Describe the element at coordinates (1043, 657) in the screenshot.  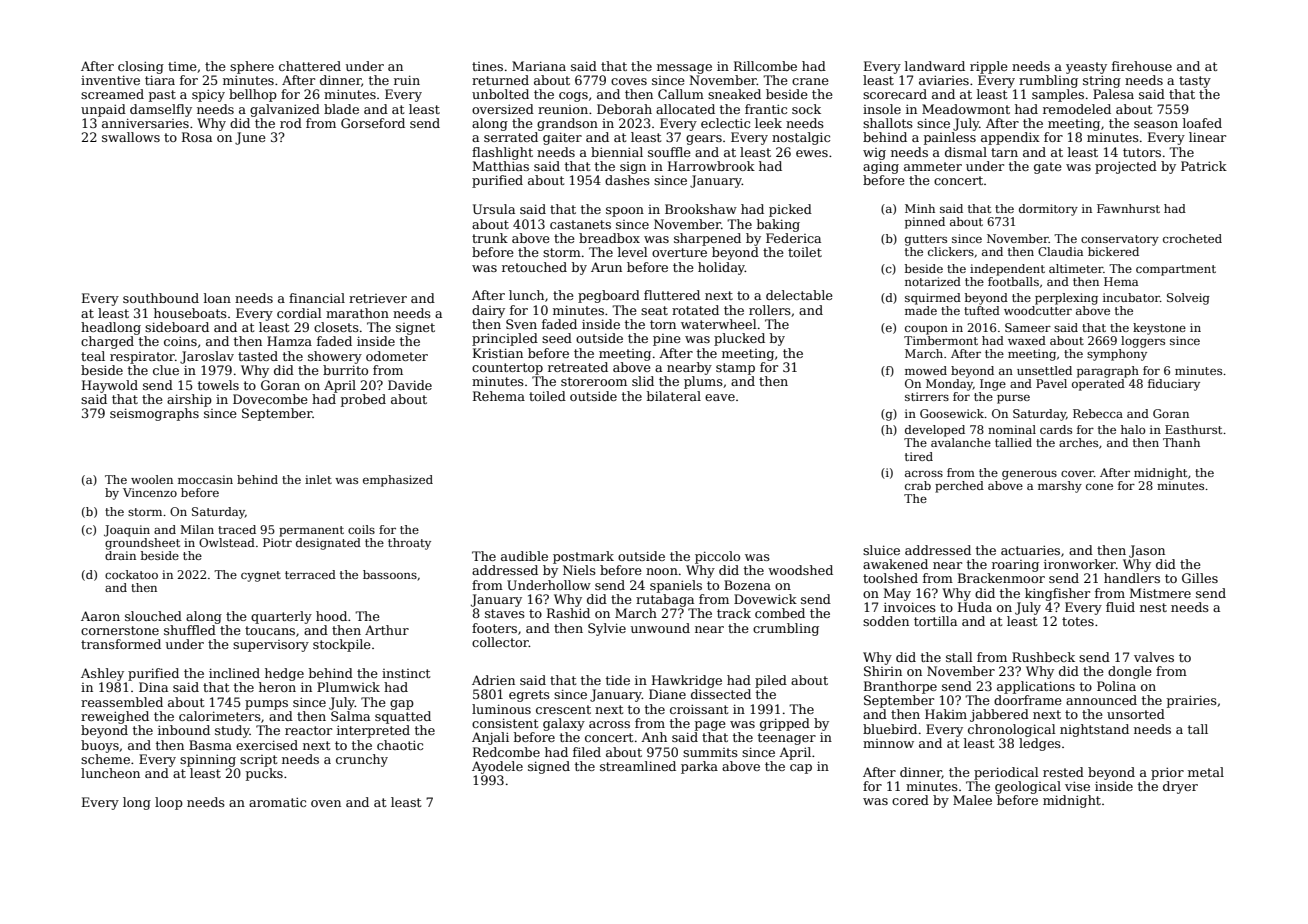
I see `Rushbeck` at that location.
